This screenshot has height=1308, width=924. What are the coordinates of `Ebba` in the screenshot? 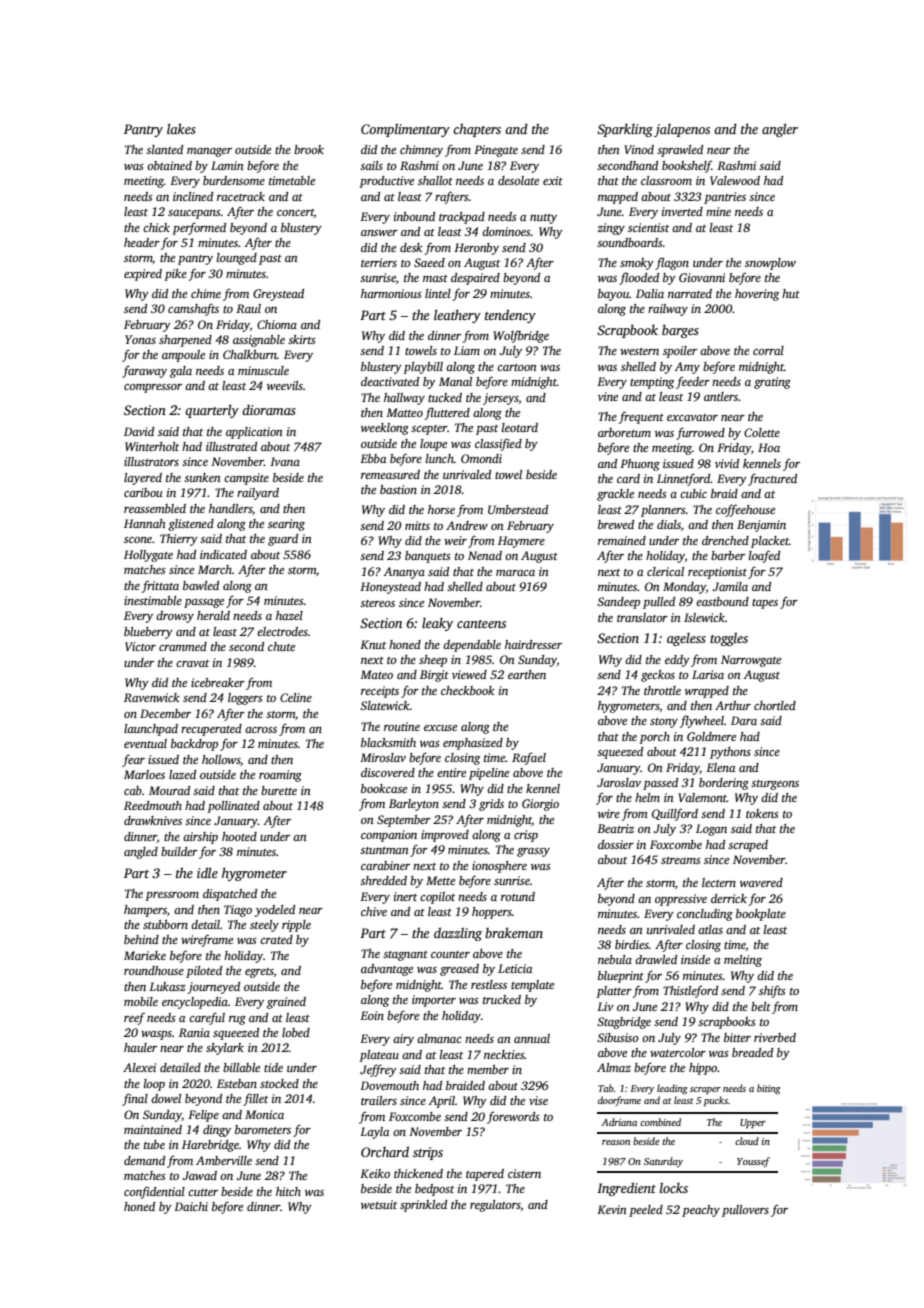 It's located at (373, 458).
